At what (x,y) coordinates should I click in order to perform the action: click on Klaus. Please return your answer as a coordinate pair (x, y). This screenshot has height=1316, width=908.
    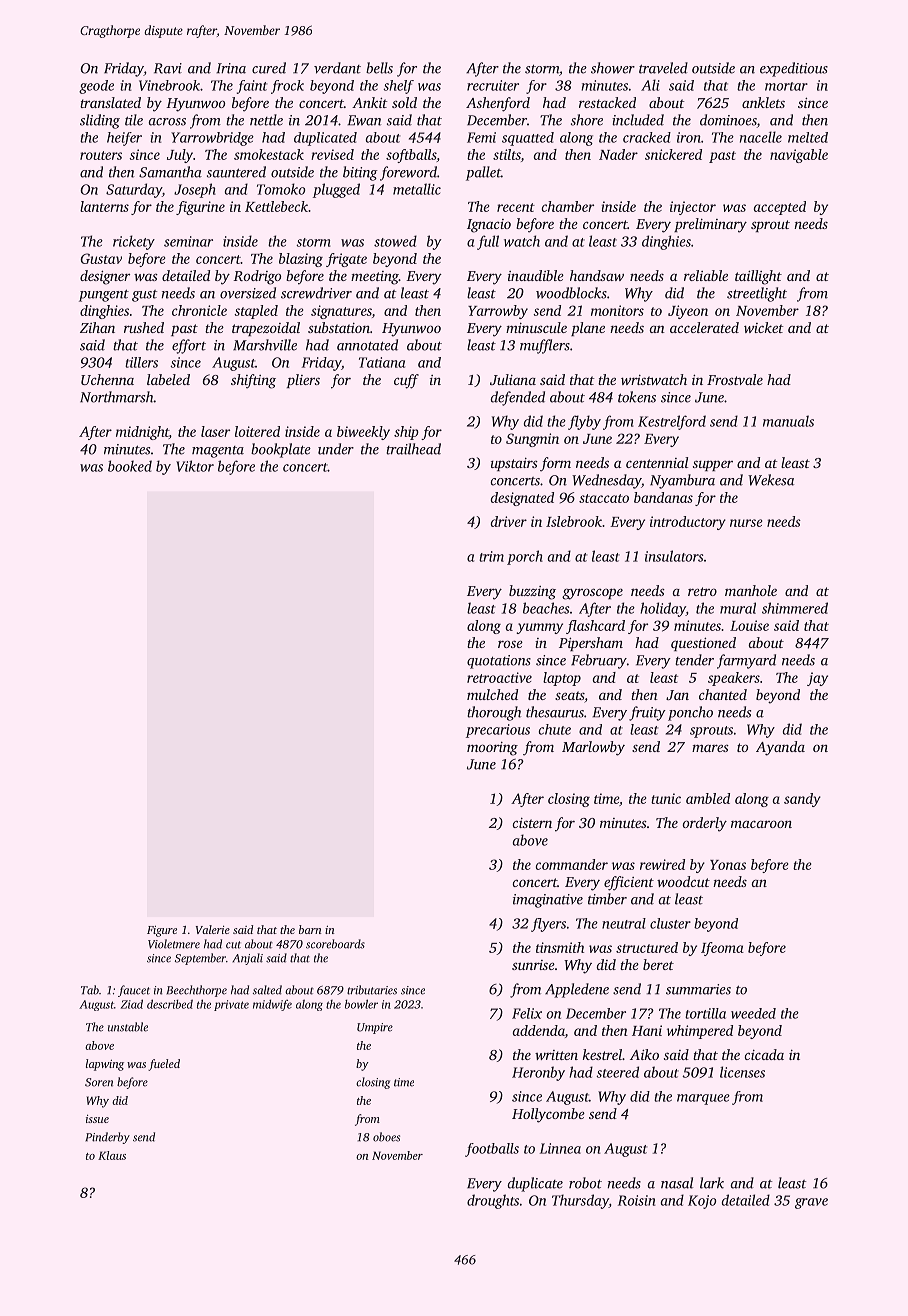
    Looking at the image, I should click on (112, 1155).
